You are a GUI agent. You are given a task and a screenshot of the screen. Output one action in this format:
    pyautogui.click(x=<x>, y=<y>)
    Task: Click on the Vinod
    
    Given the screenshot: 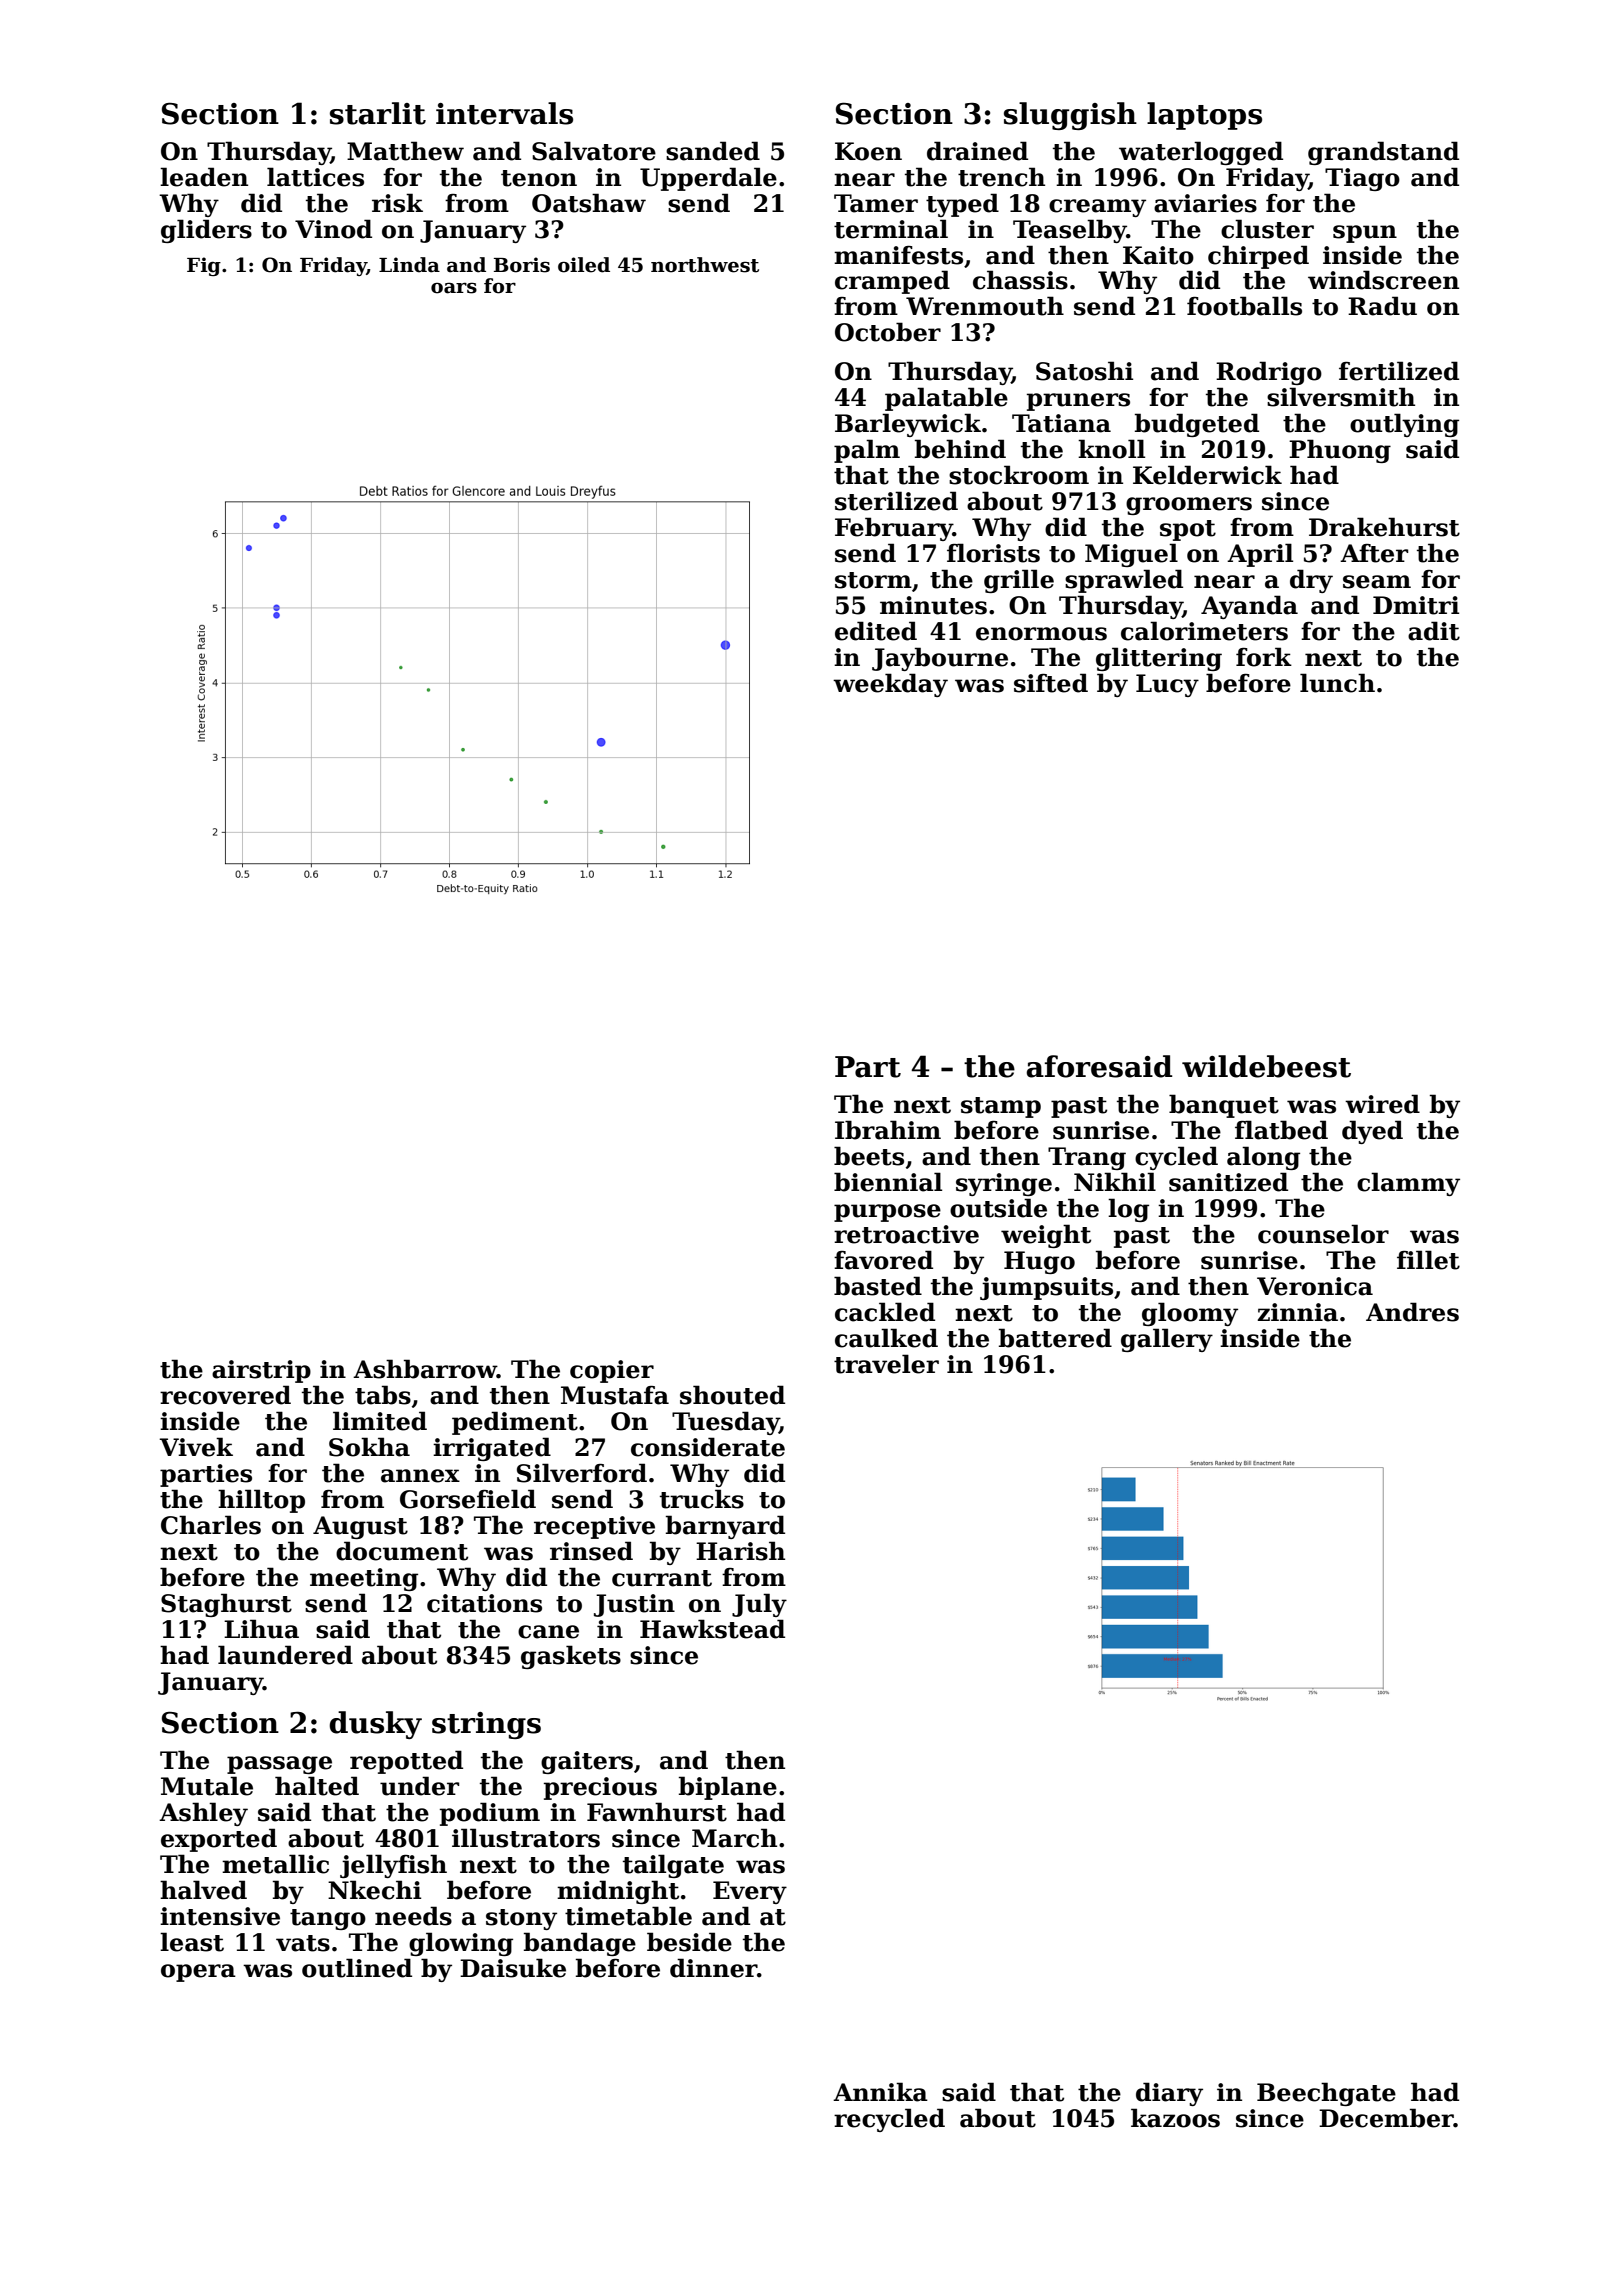 What is the action you would take?
    pyautogui.click(x=333, y=229)
